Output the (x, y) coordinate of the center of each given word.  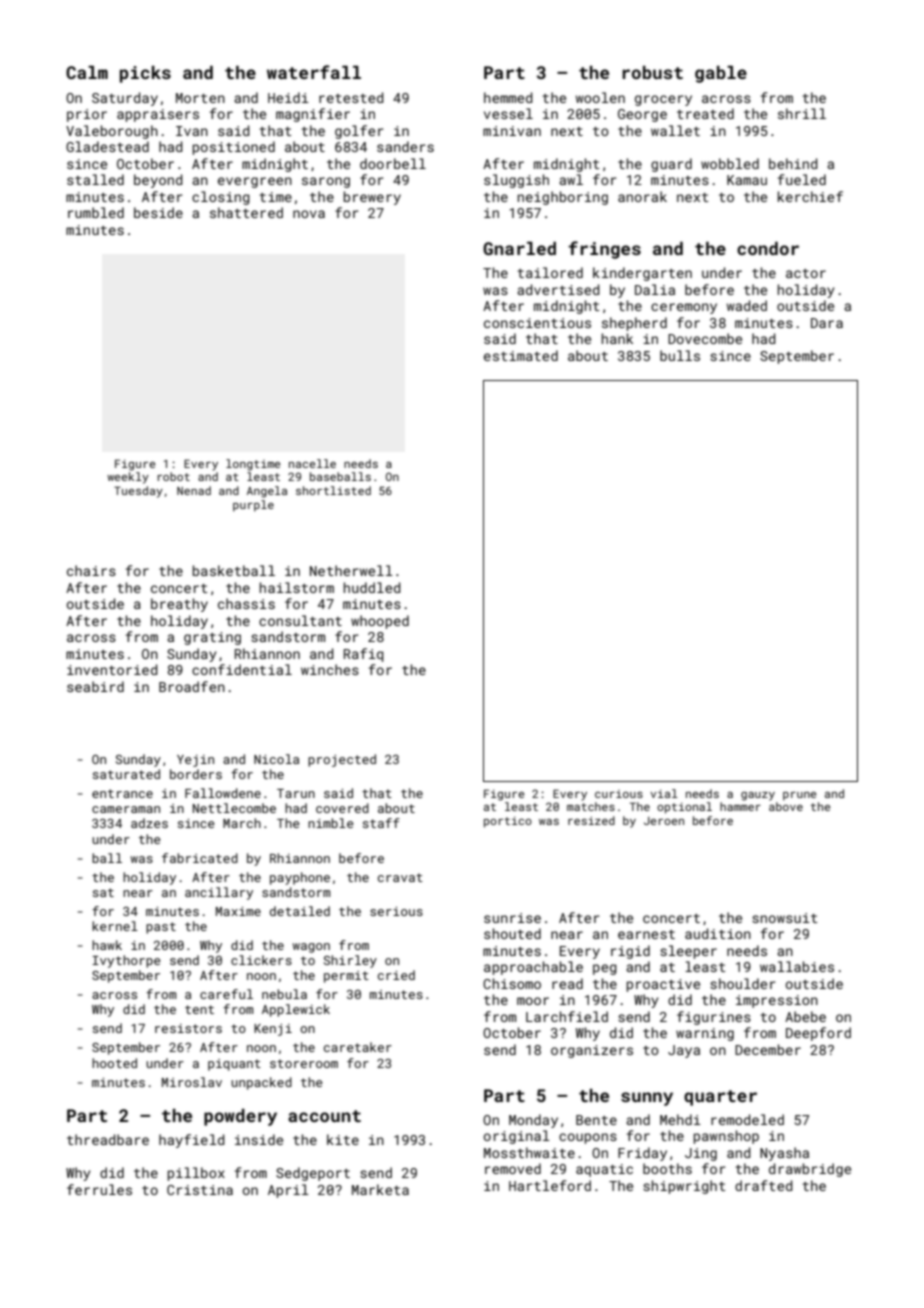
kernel (115, 926)
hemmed (508, 97)
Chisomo (512, 983)
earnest (646, 934)
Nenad (194, 490)
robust (652, 72)
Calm (87, 72)
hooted (114, 1063)
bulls (680, 355)
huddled (372, 587)
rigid (630, 952)
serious (396, 911)
